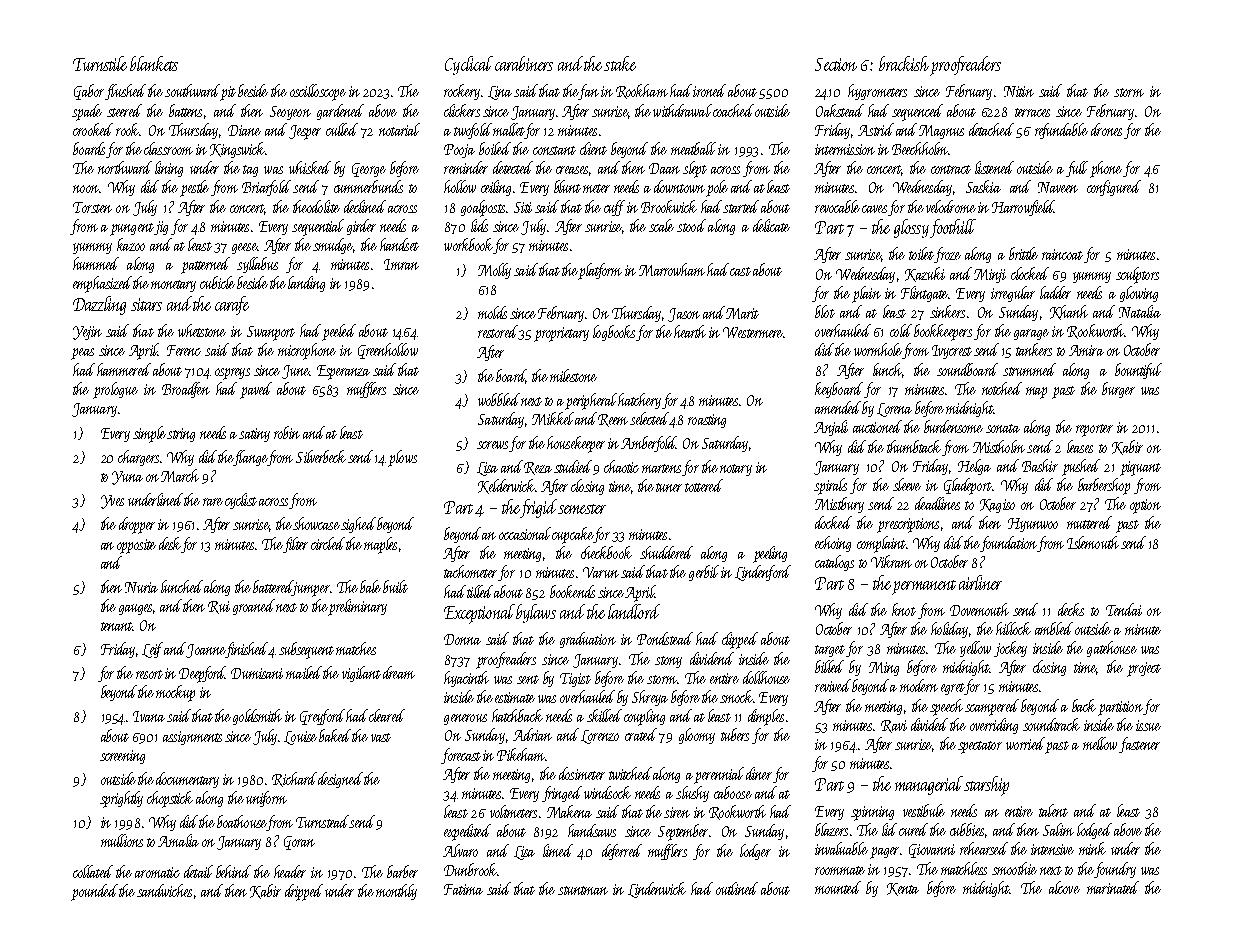 The image size is (1233, 952). I want to click on scale, so click(661, 225).
